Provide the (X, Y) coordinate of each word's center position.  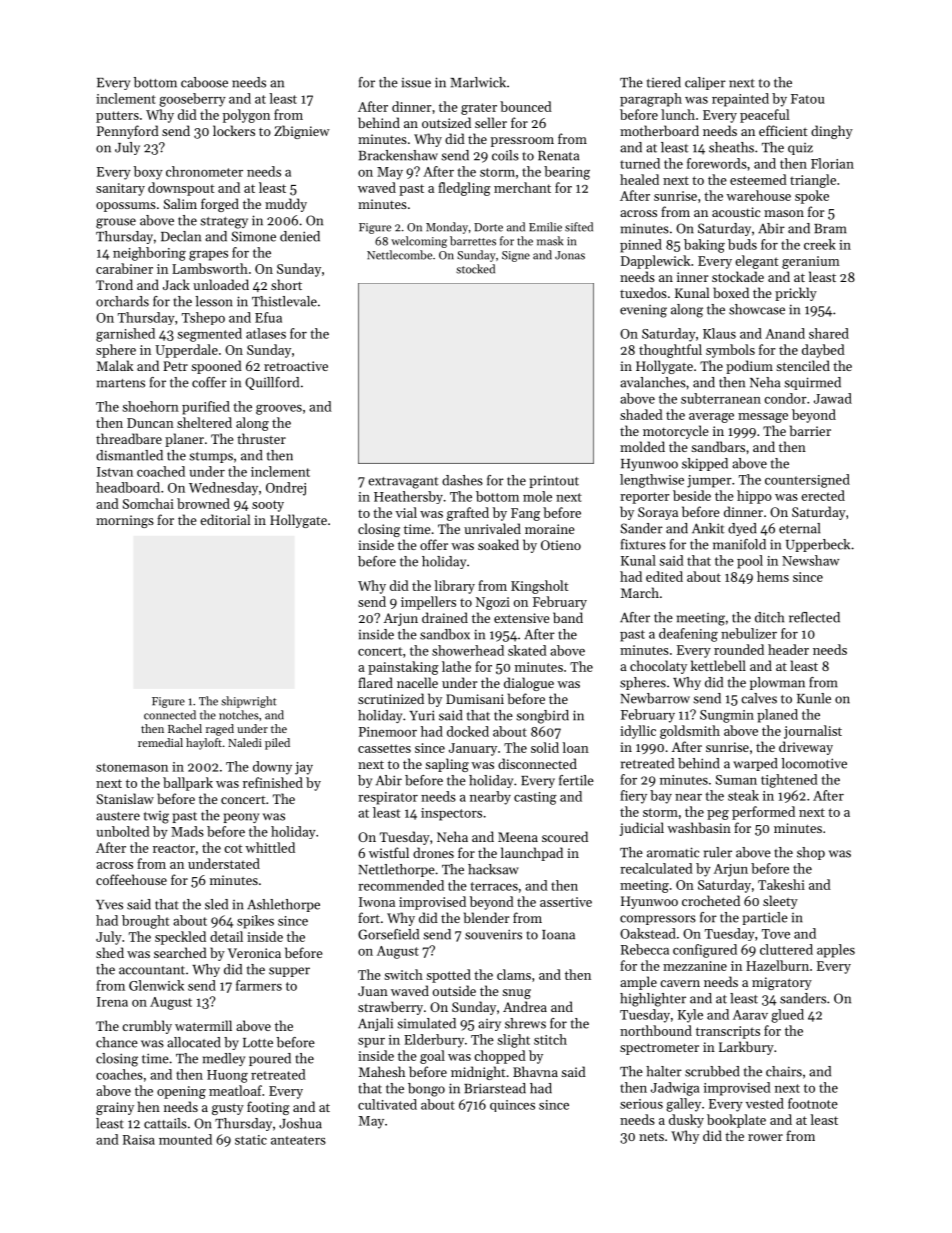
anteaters (298, 1140)
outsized (446, 122)
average (711, 418)
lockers (234, 130)
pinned (641, 246)
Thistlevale (284, 301)
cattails (165, 1123)
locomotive (814, 763)
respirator (388, 798)
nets (651, 1137)
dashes (462, 480)
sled (216, 904)
